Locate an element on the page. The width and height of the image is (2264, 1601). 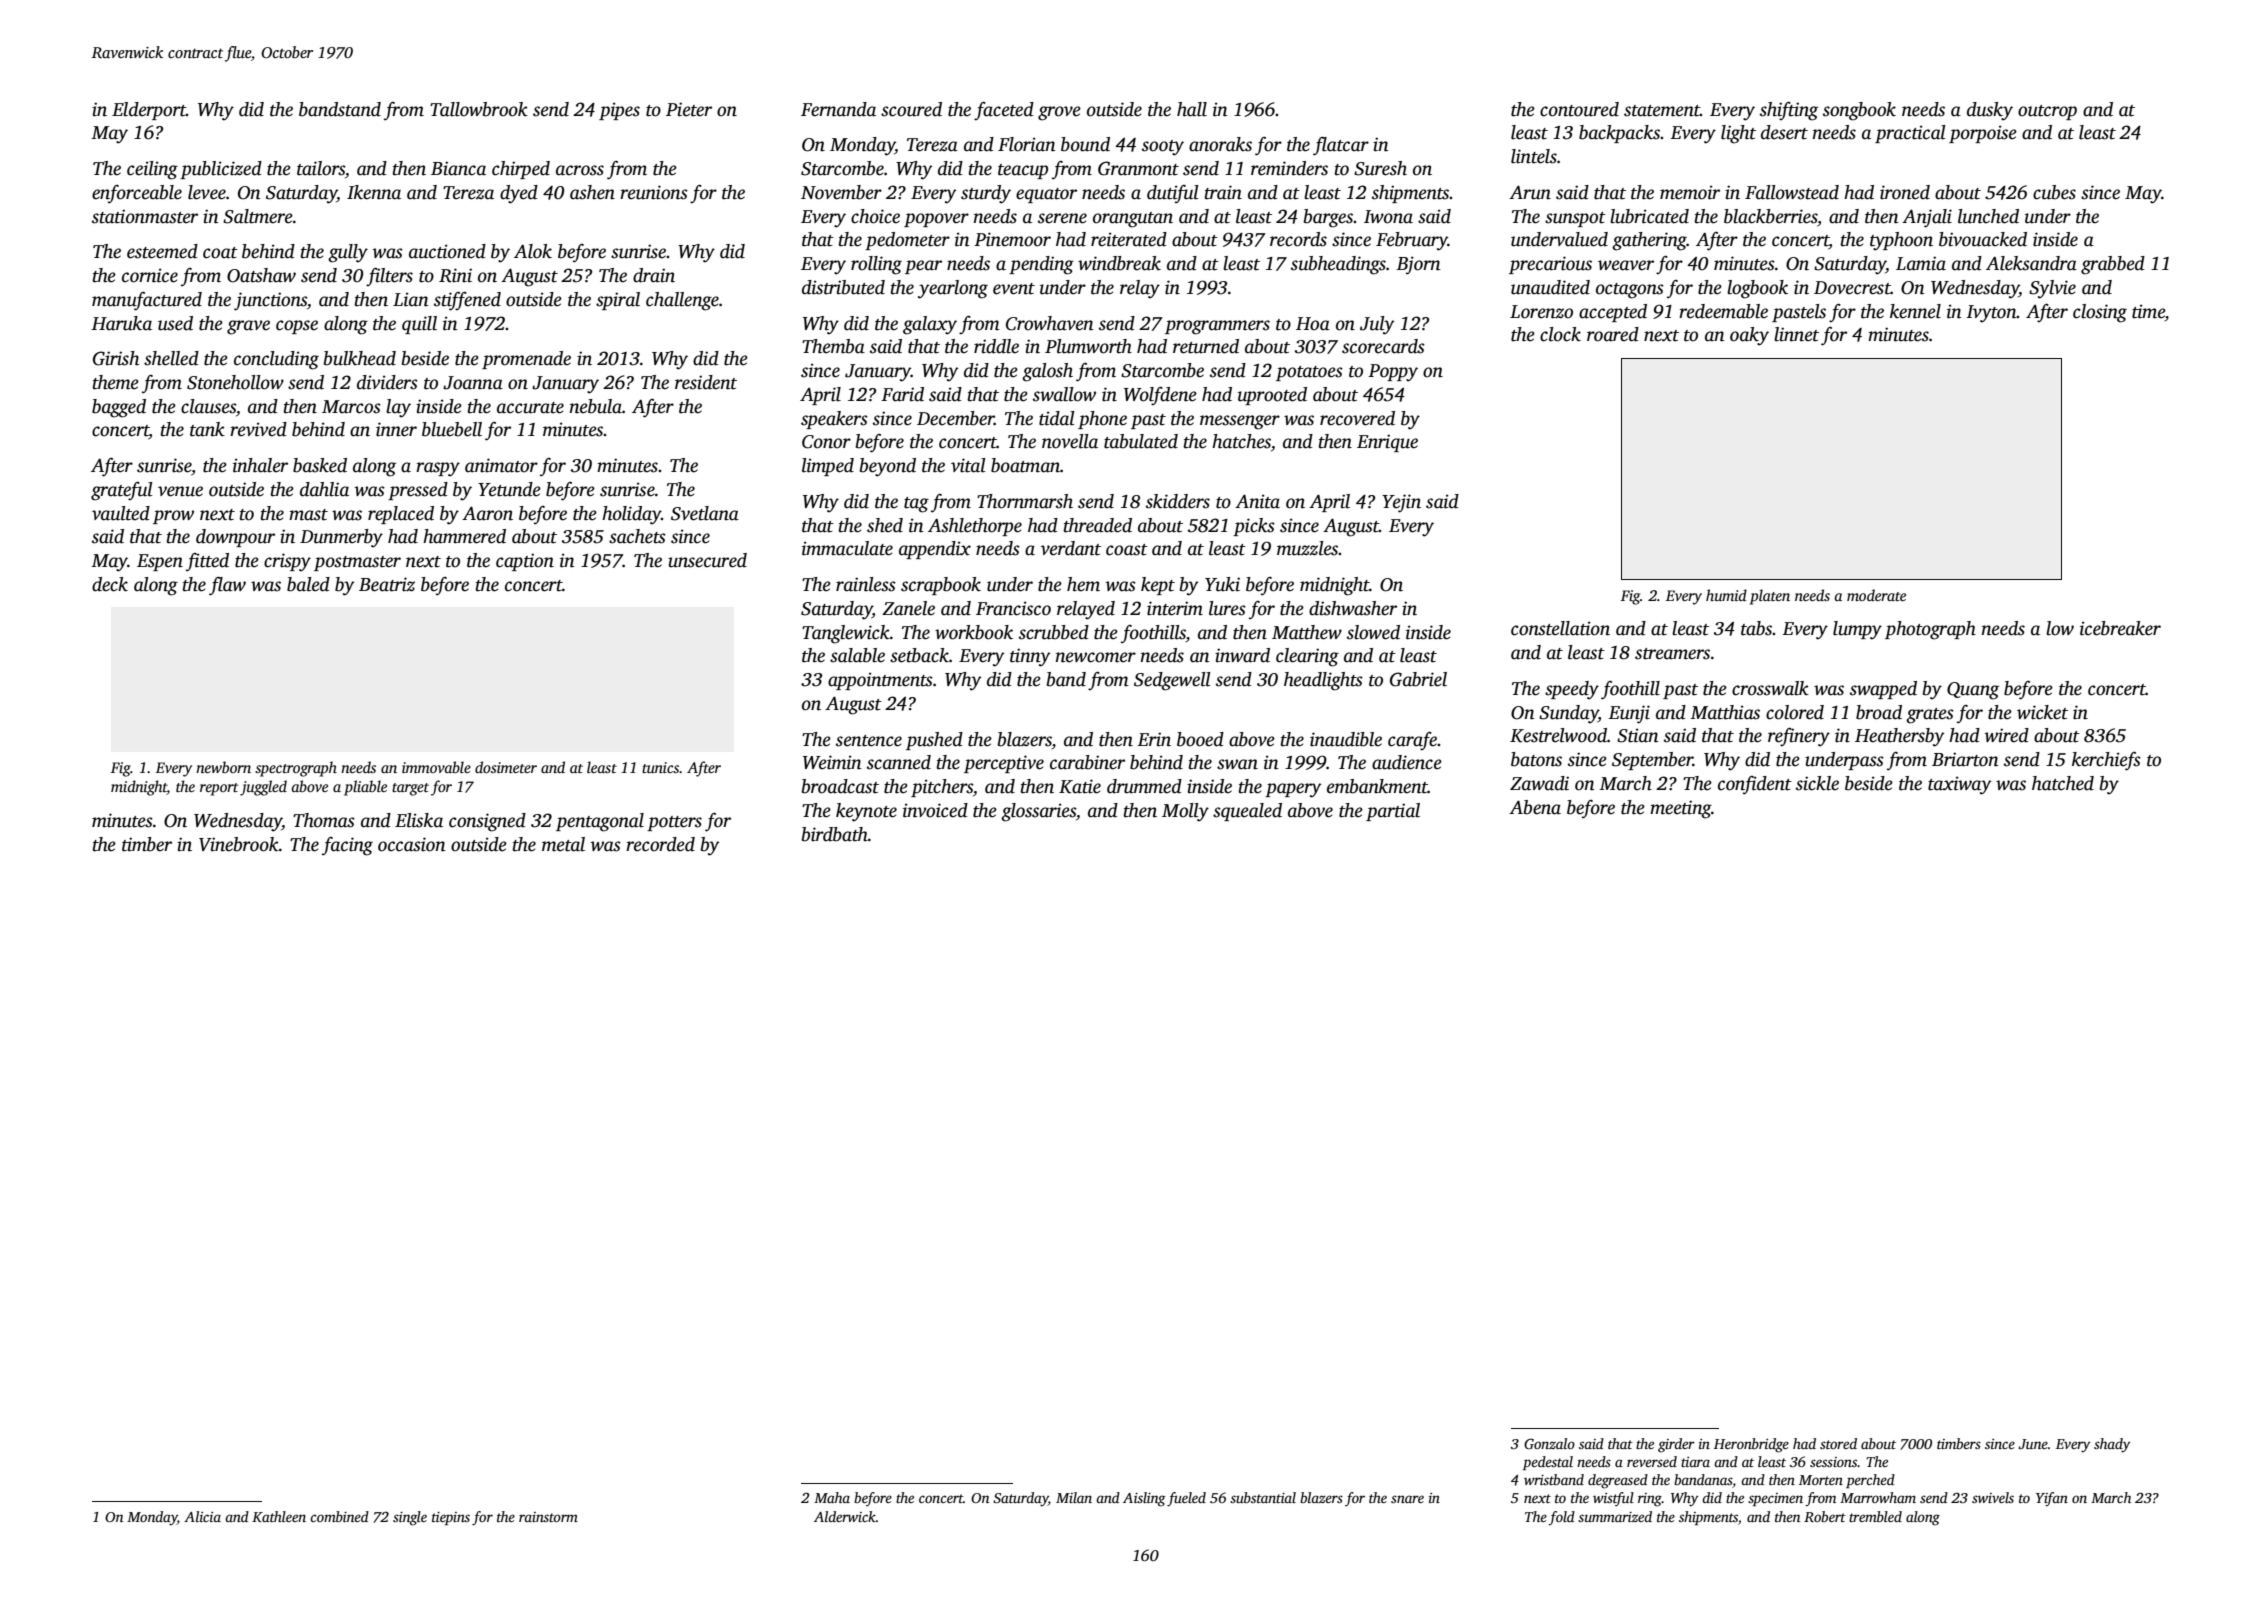
distributed is located at coordinates (843, 287).
